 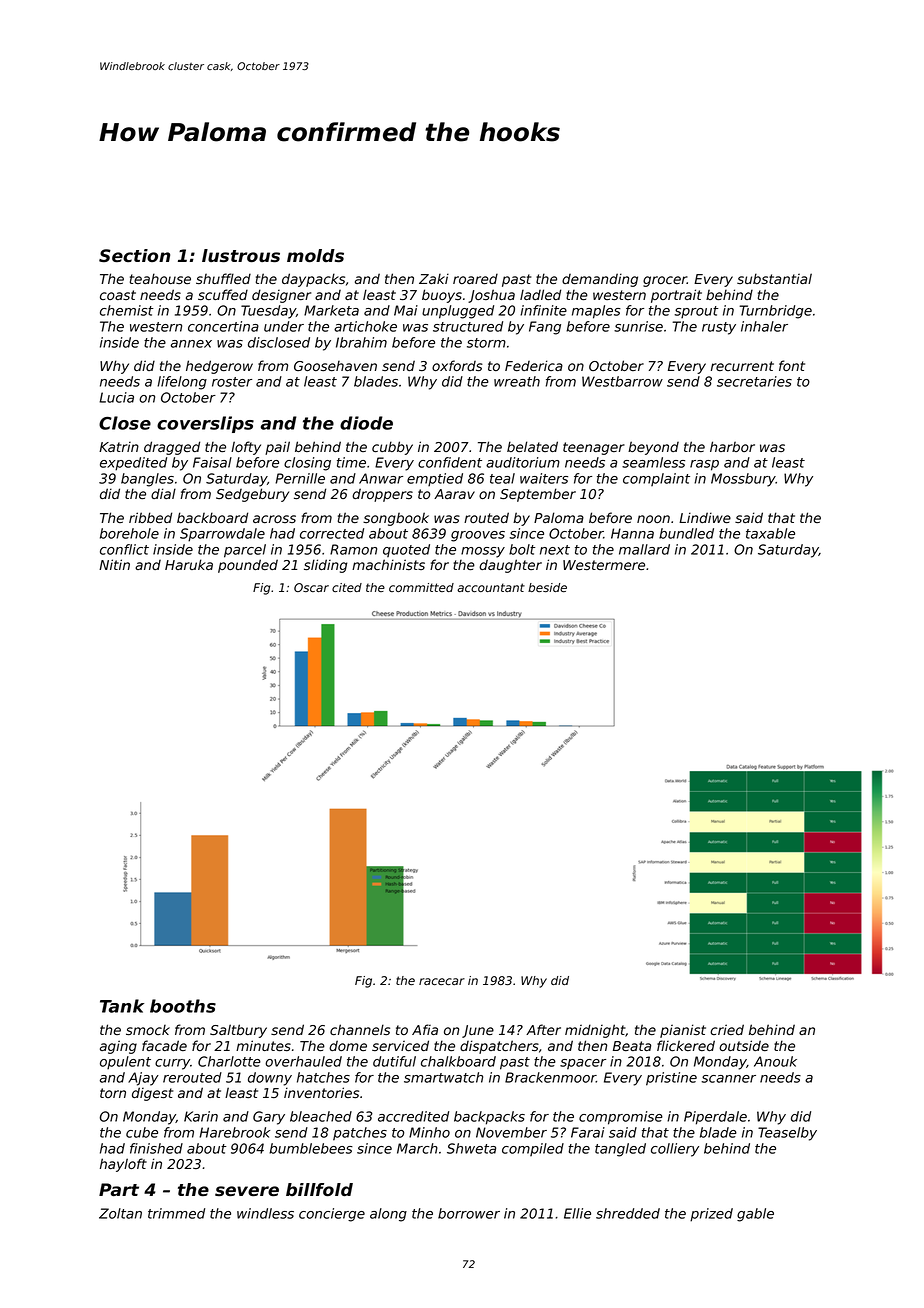 What do you see at coordinates (122, 1006) in the screenshot?
I see `Tank` at bounding box center [122, 1006].
